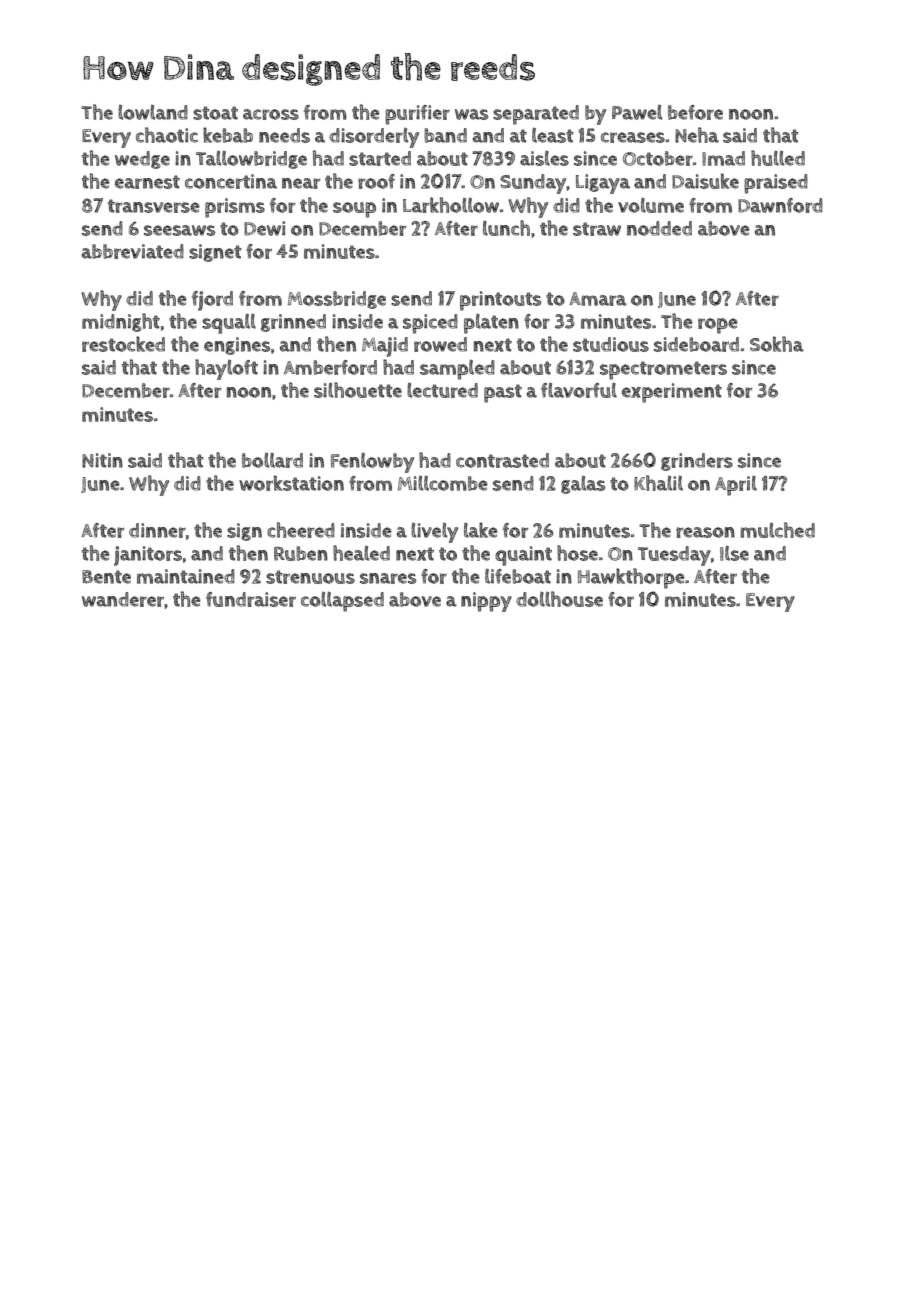  Describe the element at coordinates (430, 324) in the screenshot. I see `spiced` at that location.
